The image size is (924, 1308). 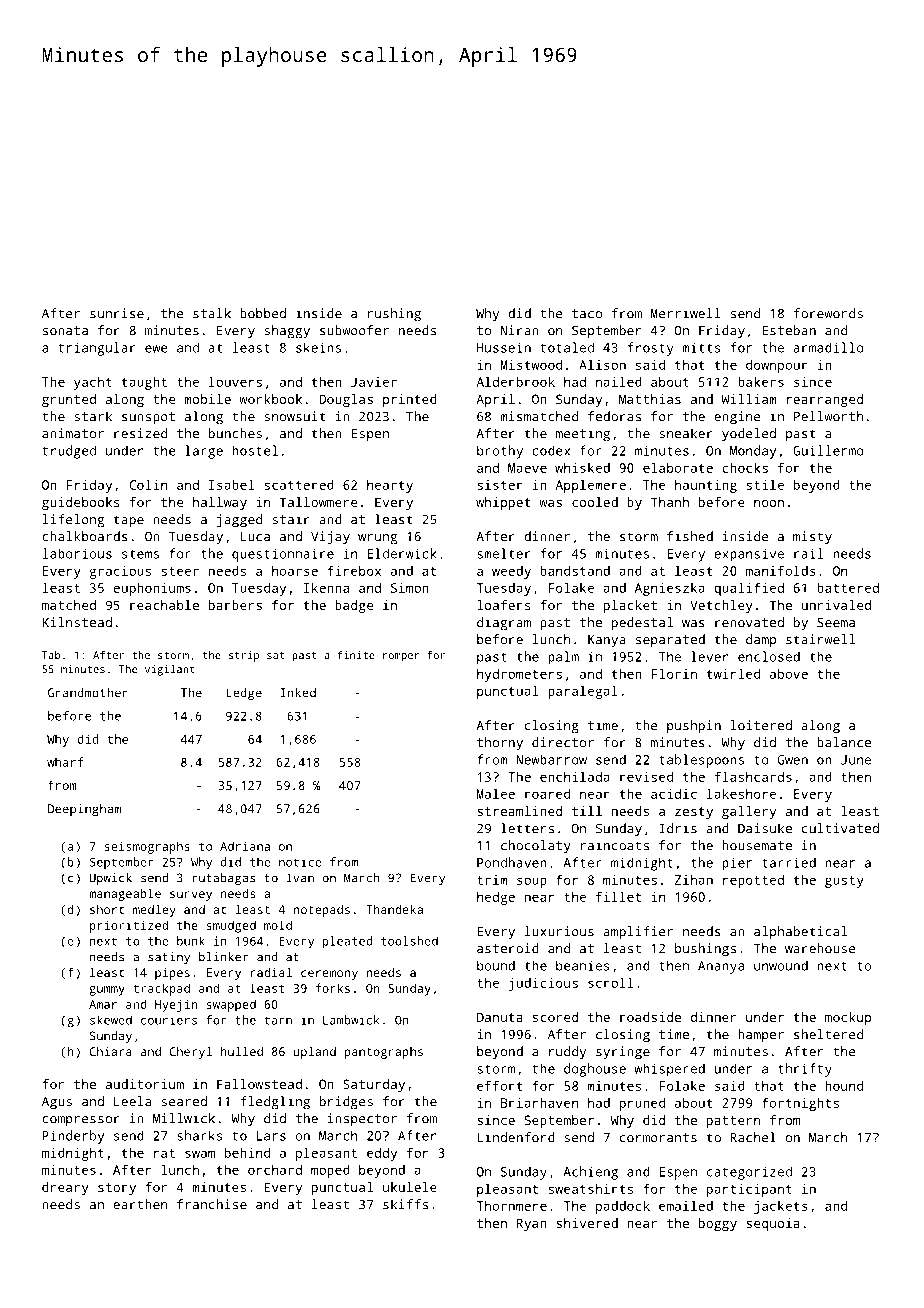 What do you see at coordinates (769, 656) in the screenshot?
I see `enclosed` at bounding box center [769, 656].
